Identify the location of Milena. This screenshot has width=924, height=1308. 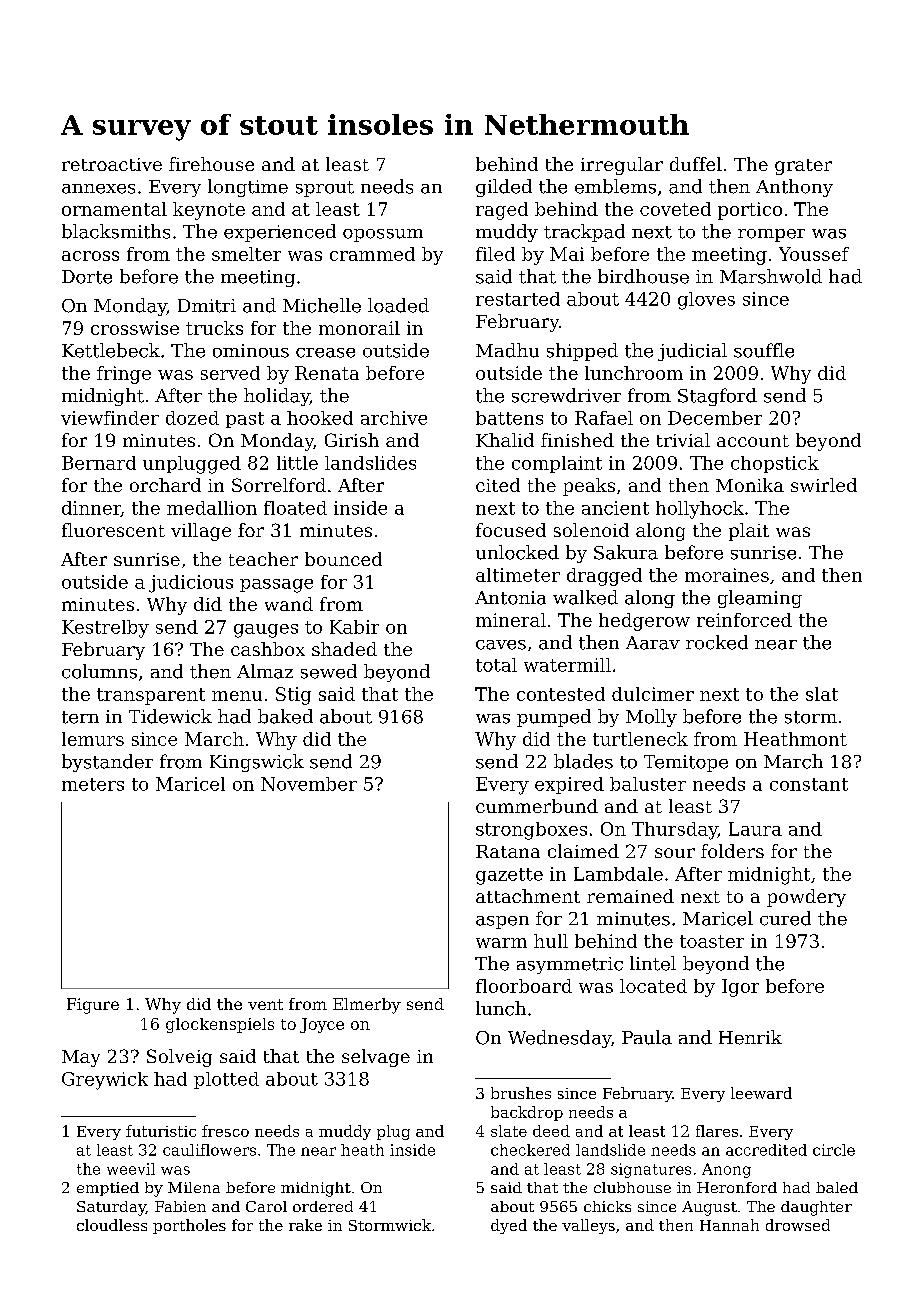
(194, 1187).
